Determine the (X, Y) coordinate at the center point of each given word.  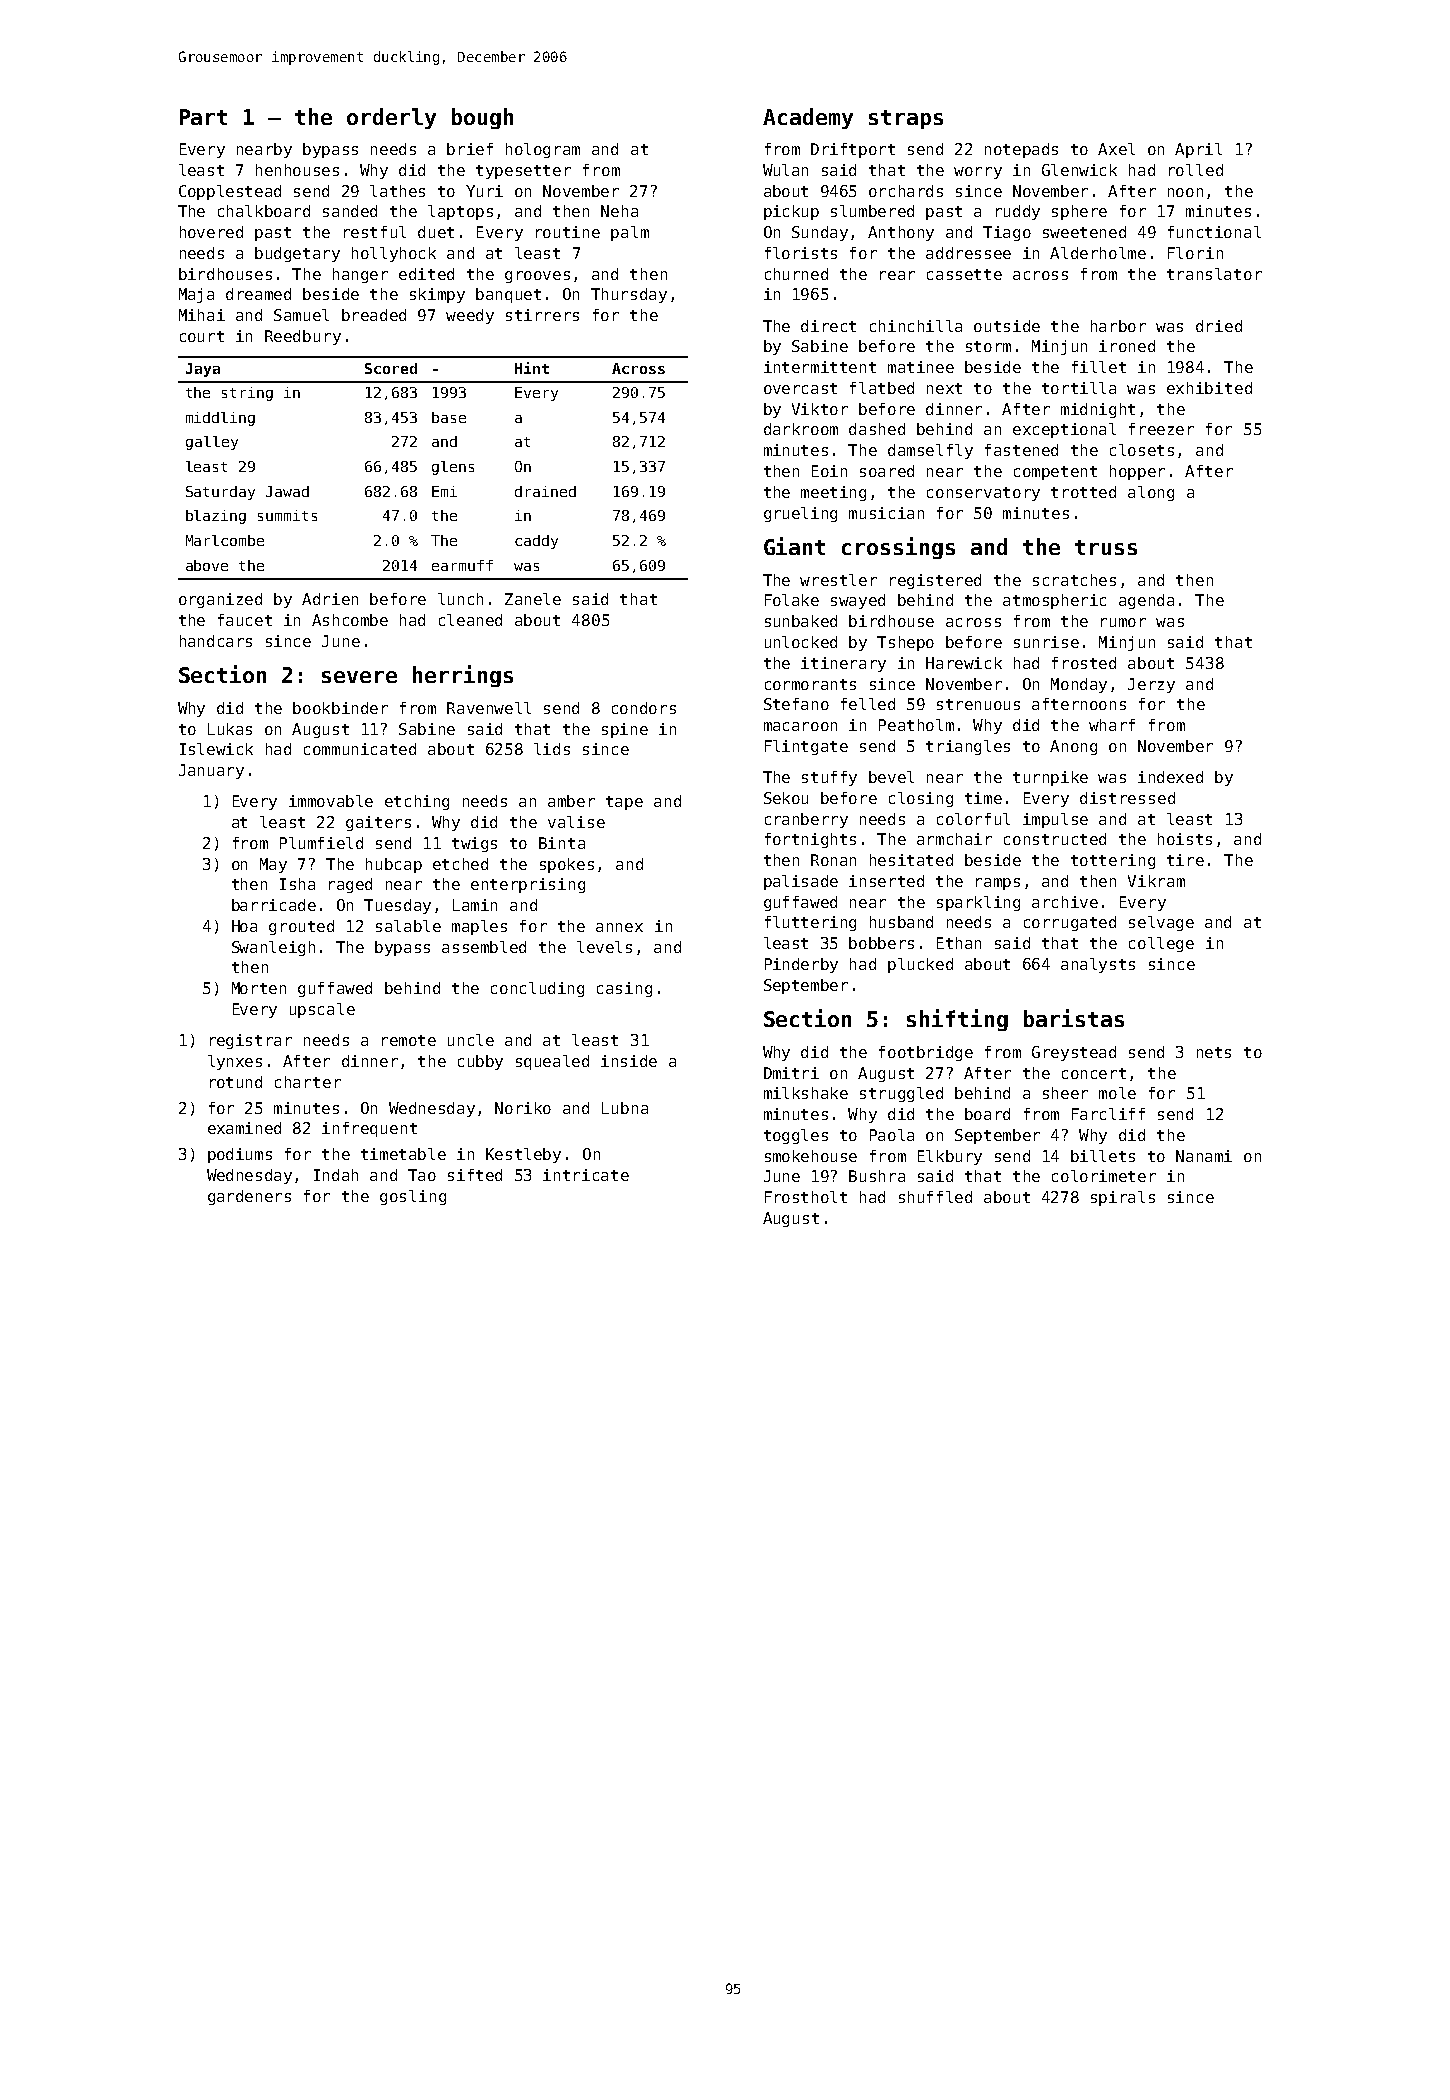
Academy (808, 118)
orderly (391, 118)
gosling (413, 1197)
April (1198, 150)
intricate (586, 1175)
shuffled (935, 1197)
